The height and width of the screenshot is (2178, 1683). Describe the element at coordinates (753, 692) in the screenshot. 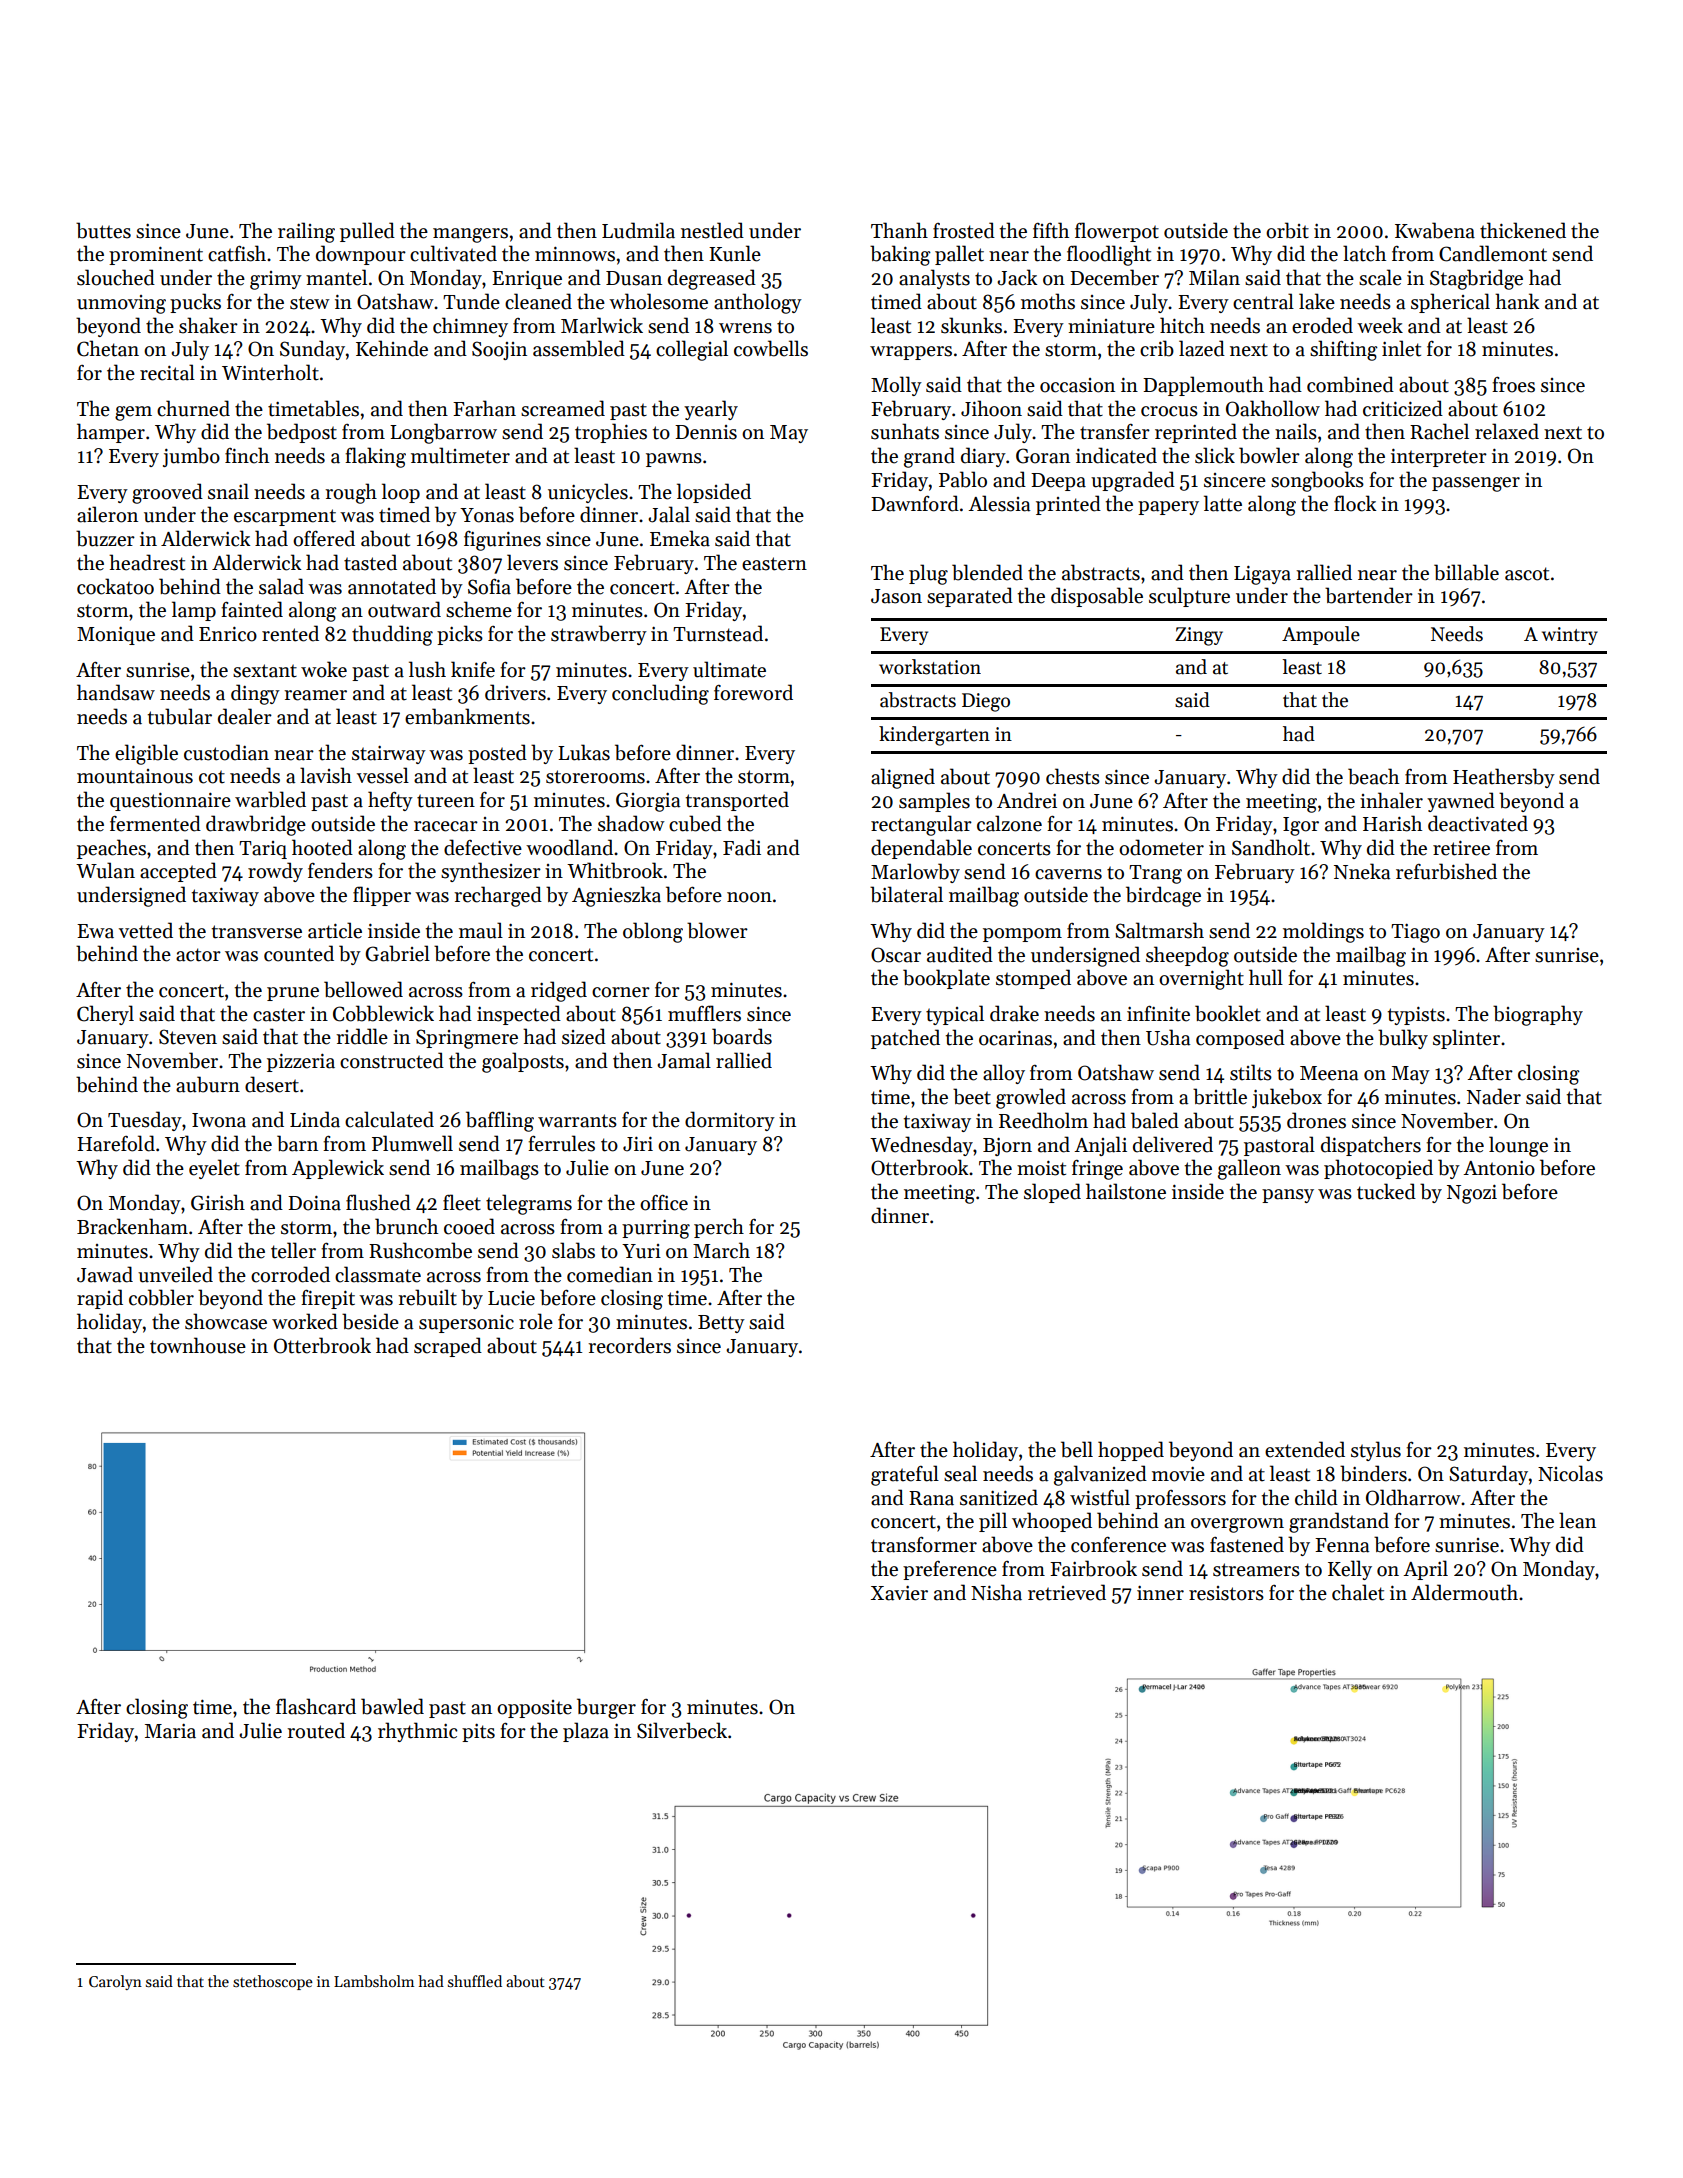

I see `foreword` at that location.
